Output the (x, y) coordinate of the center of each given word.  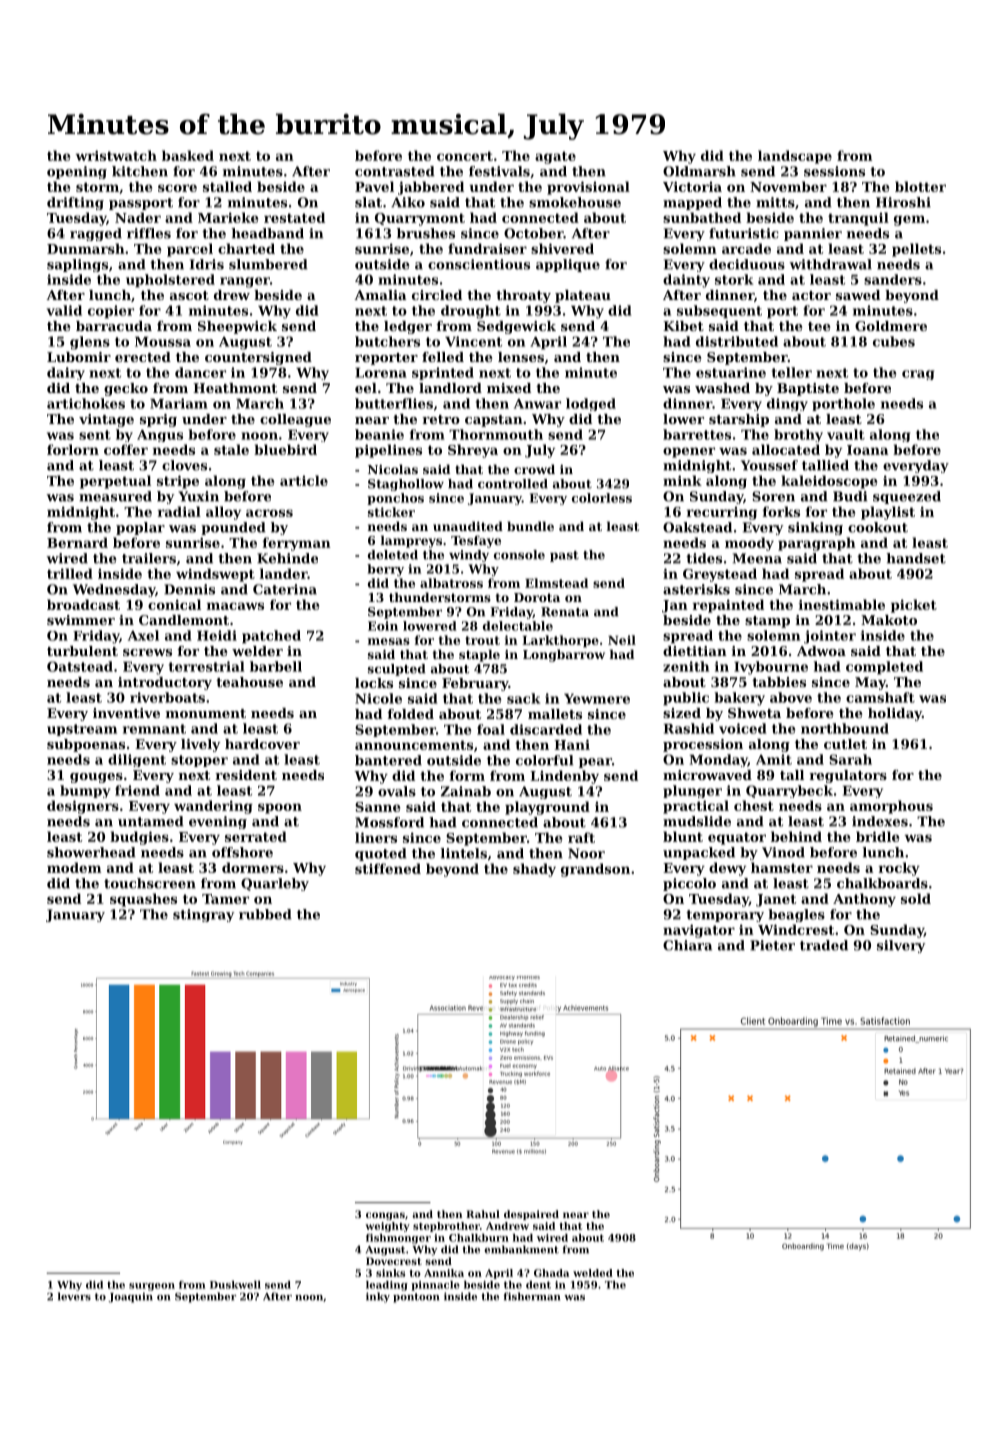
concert (465, 156)
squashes (143, 900)
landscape (795, 157)
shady (534, 870)
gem (909, 220)
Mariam (179, 403)
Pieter (772, 945)
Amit (774, 759)
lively (201, 745)
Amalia (380, 295)
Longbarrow (564, 655)
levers (74, 1296)
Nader (138, 217)
